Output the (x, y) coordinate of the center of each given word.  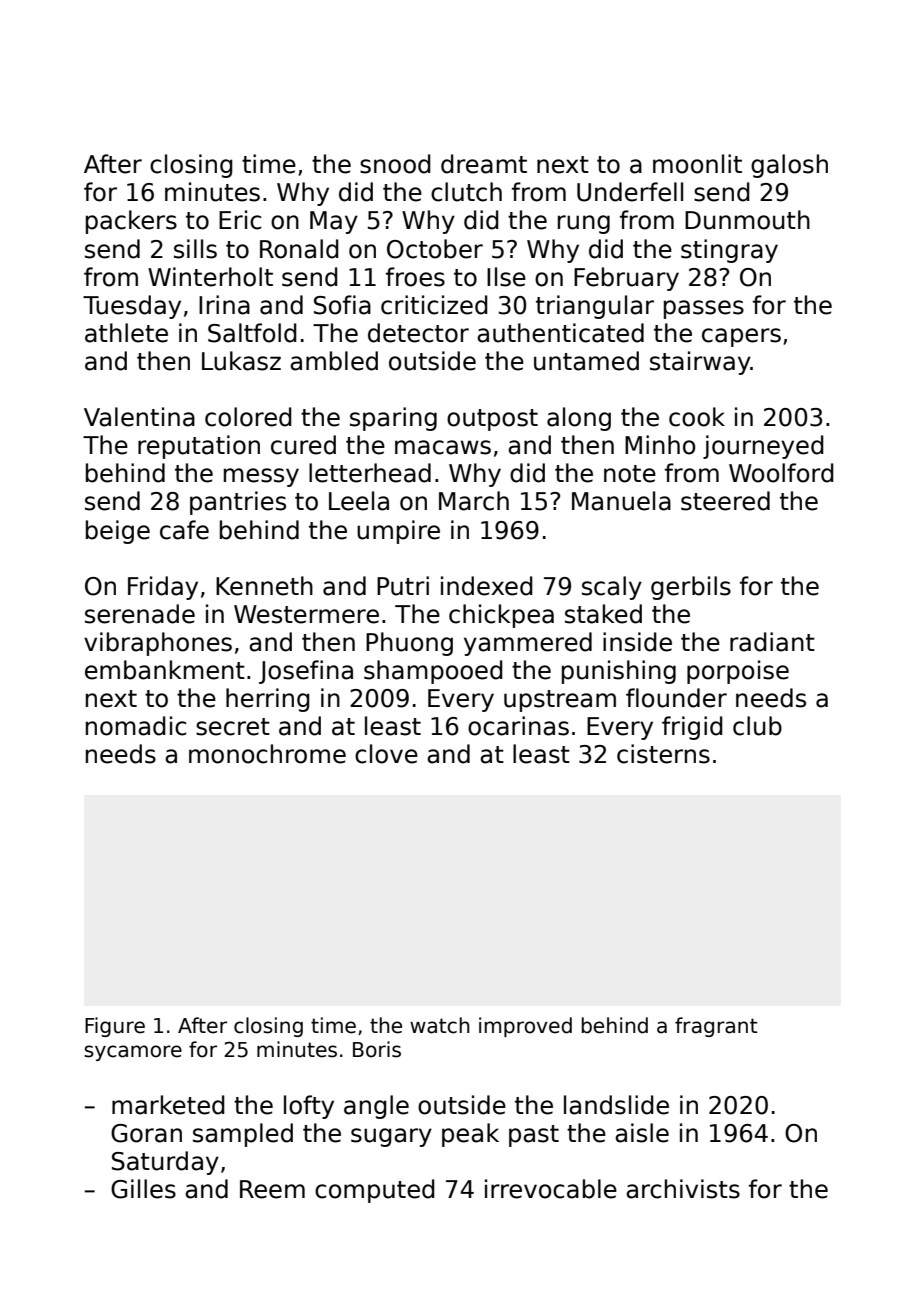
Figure (115, 1027)
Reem (272, 1189)
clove (386, 754)
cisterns (663, 754)
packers (131, 222)
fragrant (716, 1027)
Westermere (306, 614)
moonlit (697, 164)
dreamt (484, 164)
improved (525, 1027)
